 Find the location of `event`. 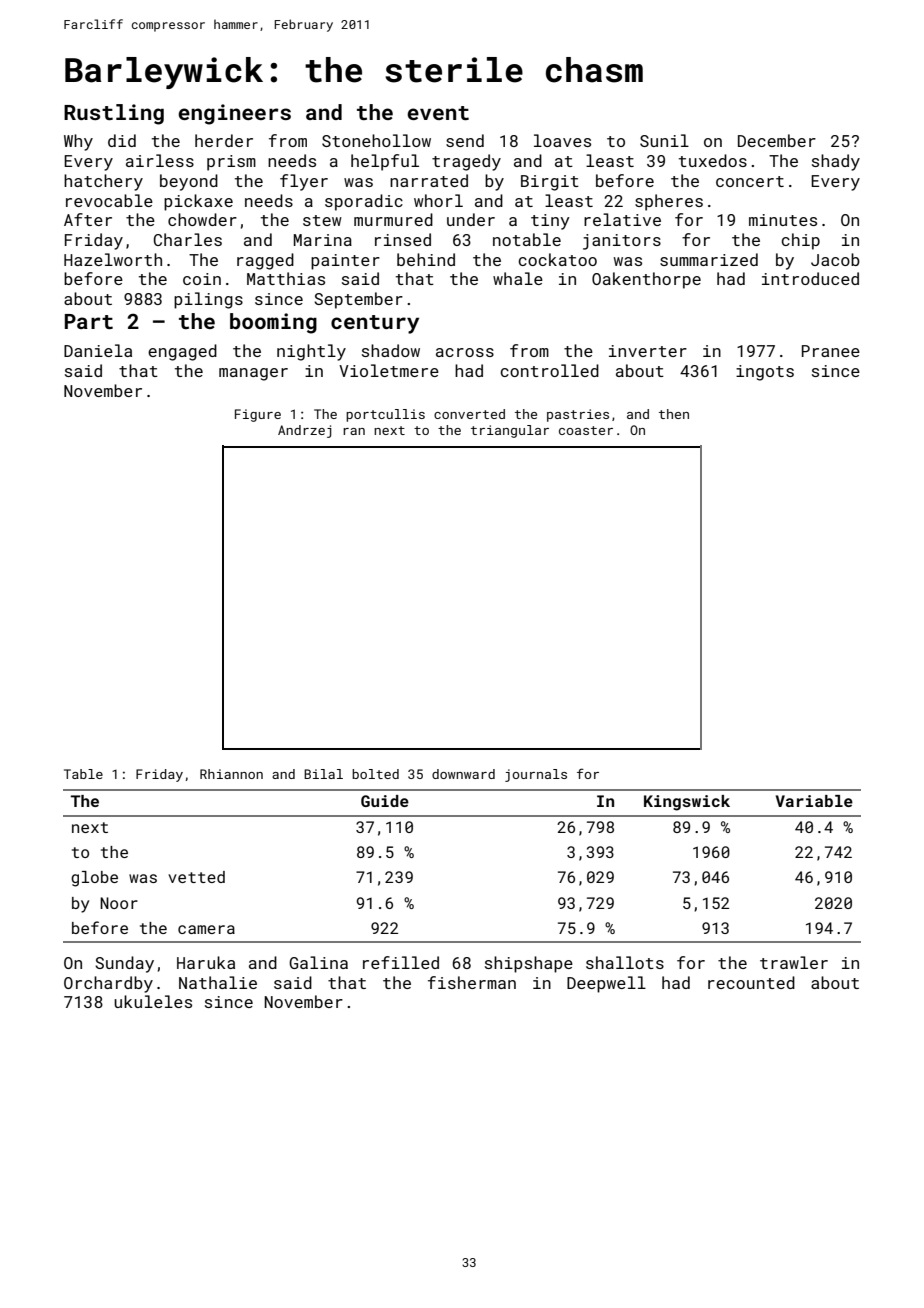

event is located at coordinates (438, 113).
